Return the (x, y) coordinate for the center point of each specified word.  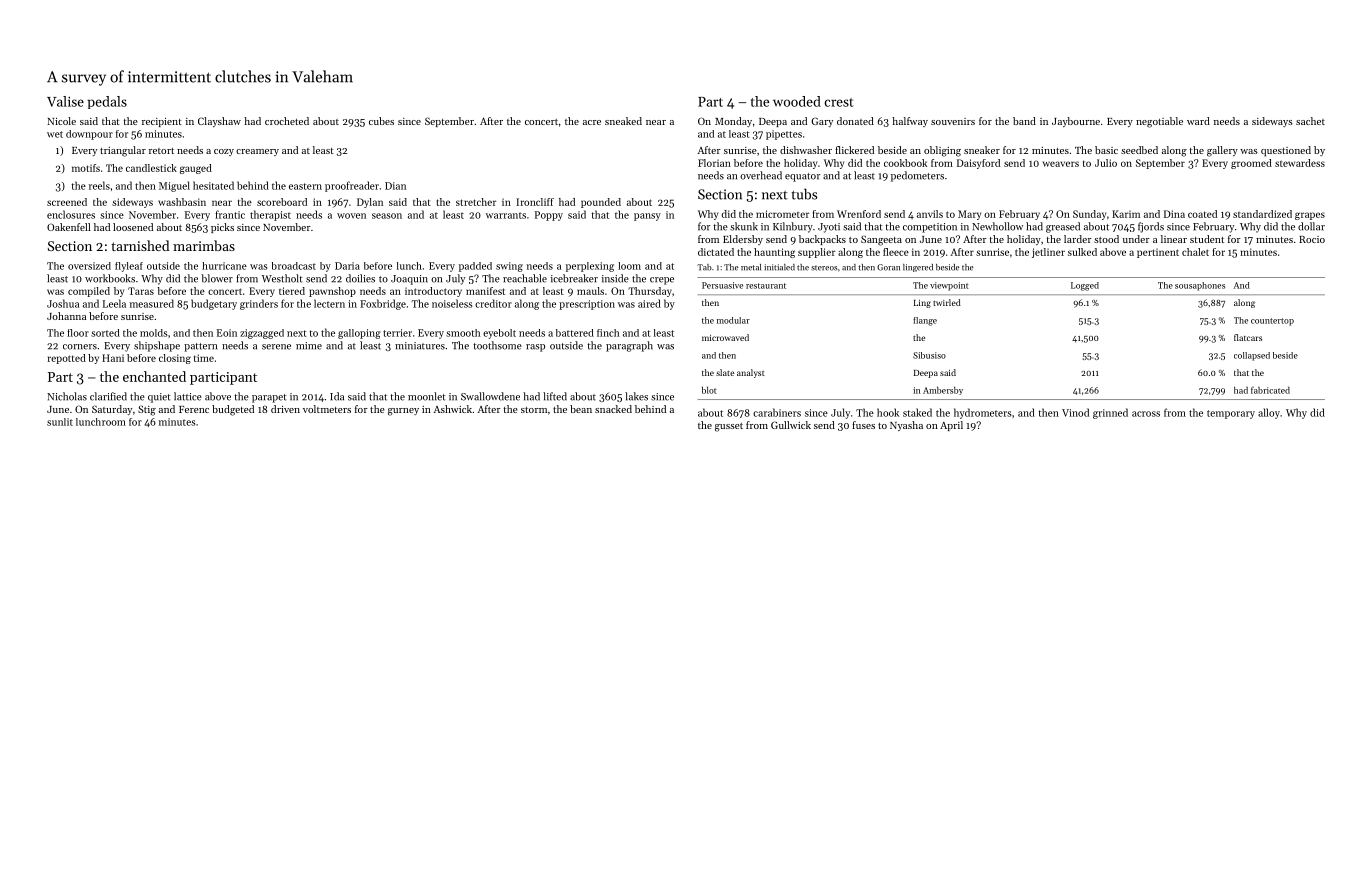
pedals (107, 102)
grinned (1110, 413)
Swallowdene (490, 396)
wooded (797, 101)
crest (839, 102)
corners (80, 347)
